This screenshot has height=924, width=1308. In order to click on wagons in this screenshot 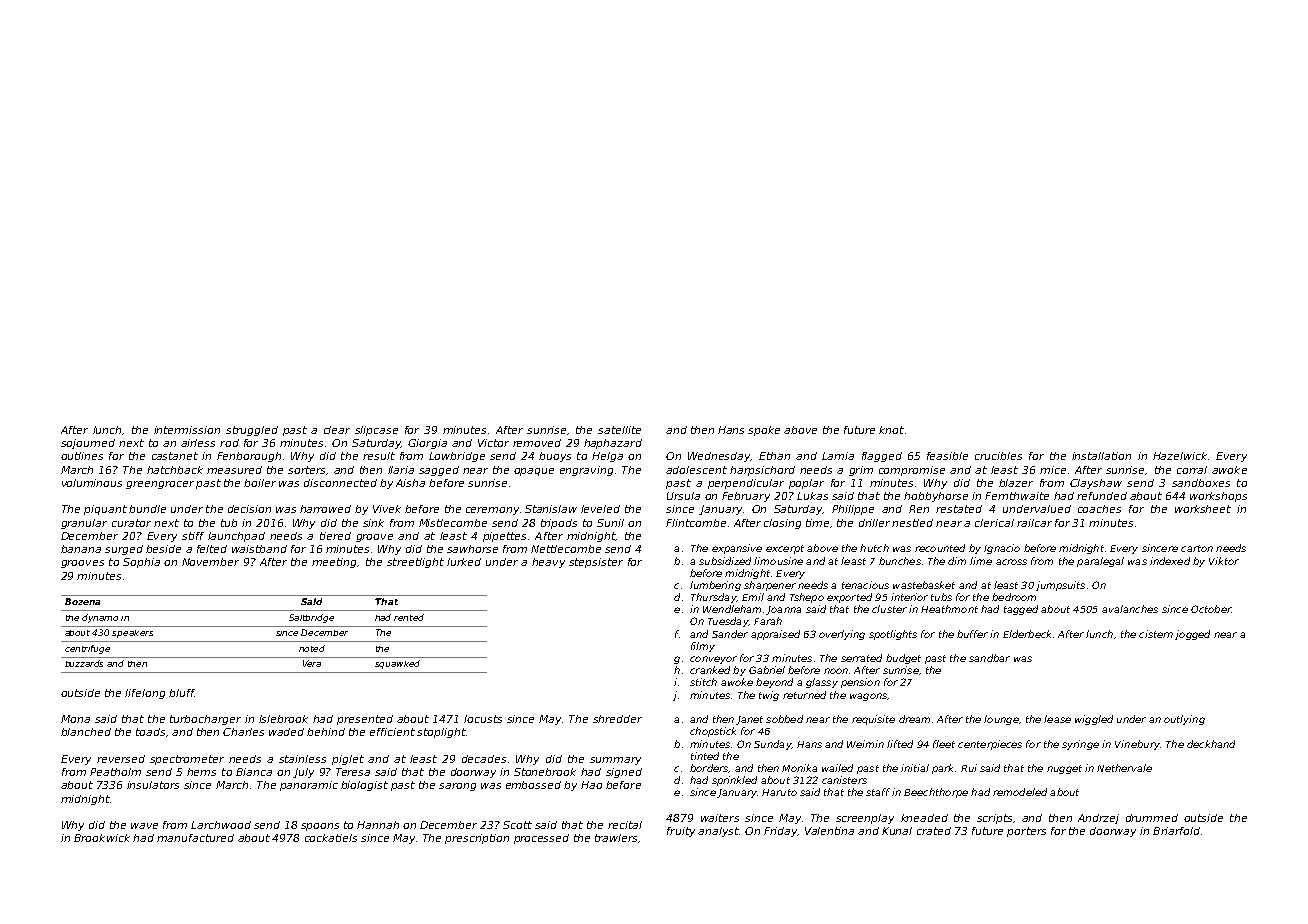, I will do `click(868, 697)`.
